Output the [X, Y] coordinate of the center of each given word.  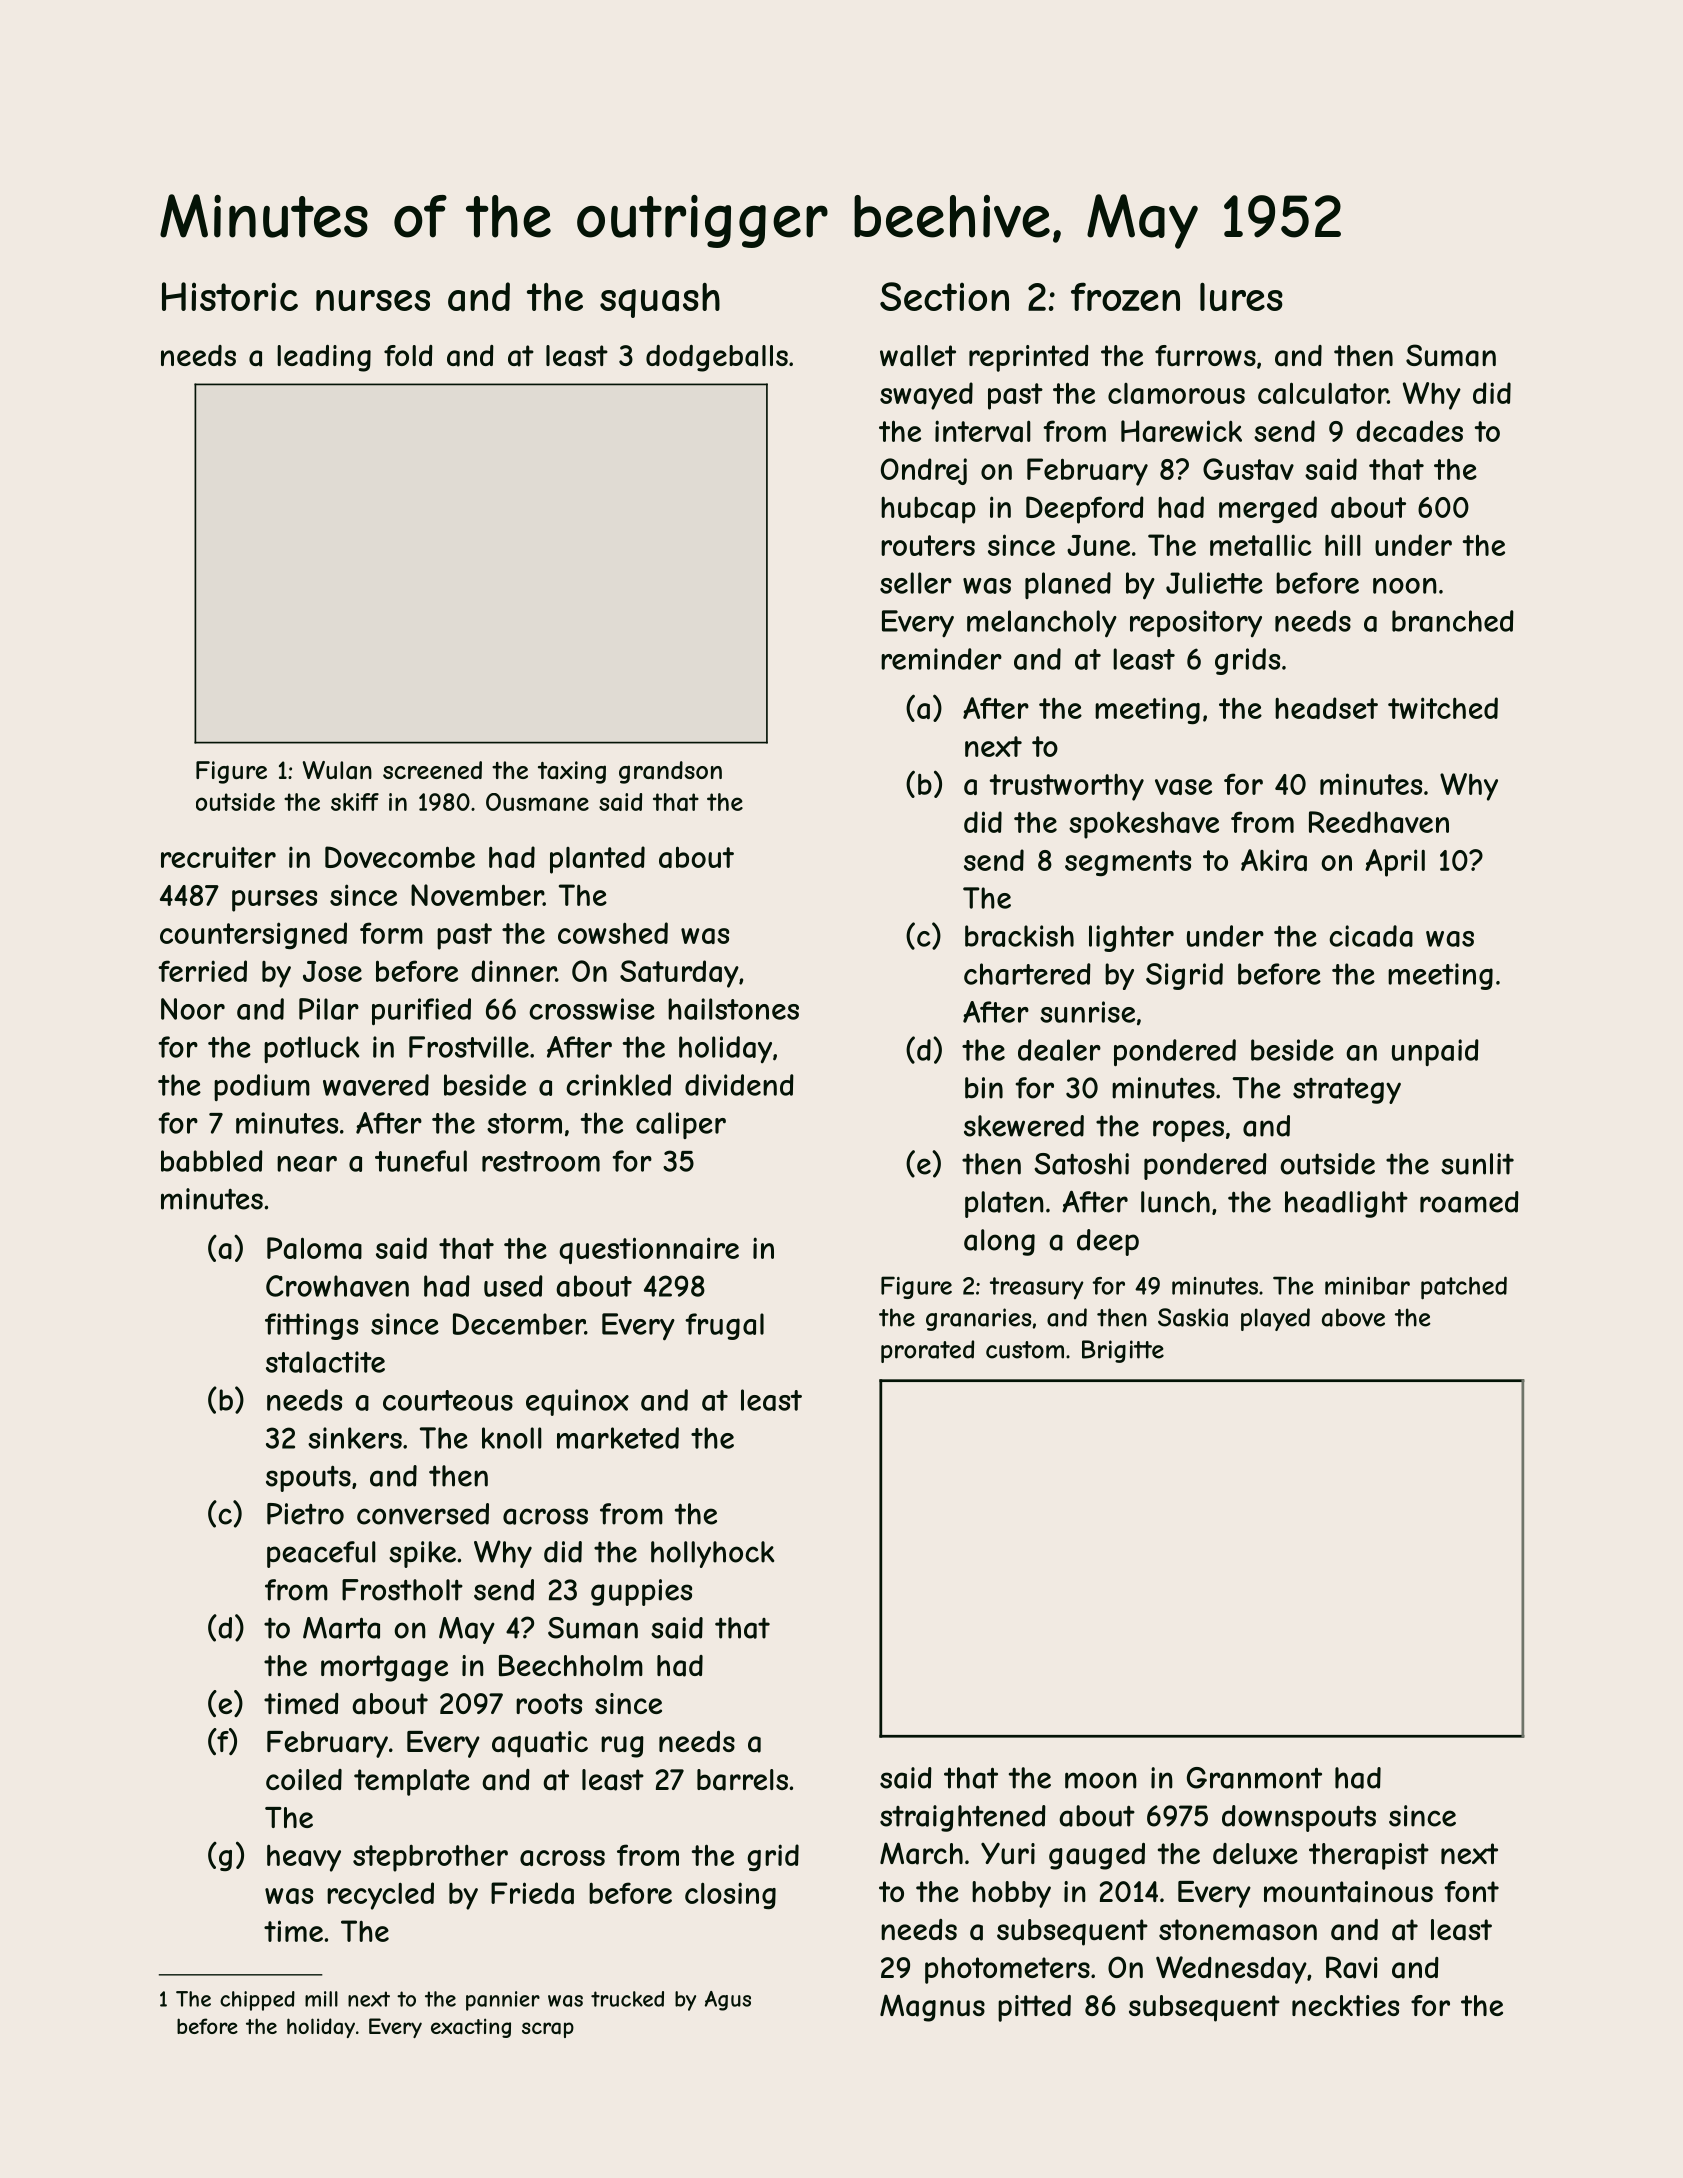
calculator [1323, 393]
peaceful [321, 1554]
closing [730, 1895]
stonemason [1238, 1930]
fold [408, 355]
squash [660, 300]
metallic [1261, 545]
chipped [257, 2001]
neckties [1345, 2005]
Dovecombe [400, 857]
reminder [941, 659]
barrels [742, 1780]
